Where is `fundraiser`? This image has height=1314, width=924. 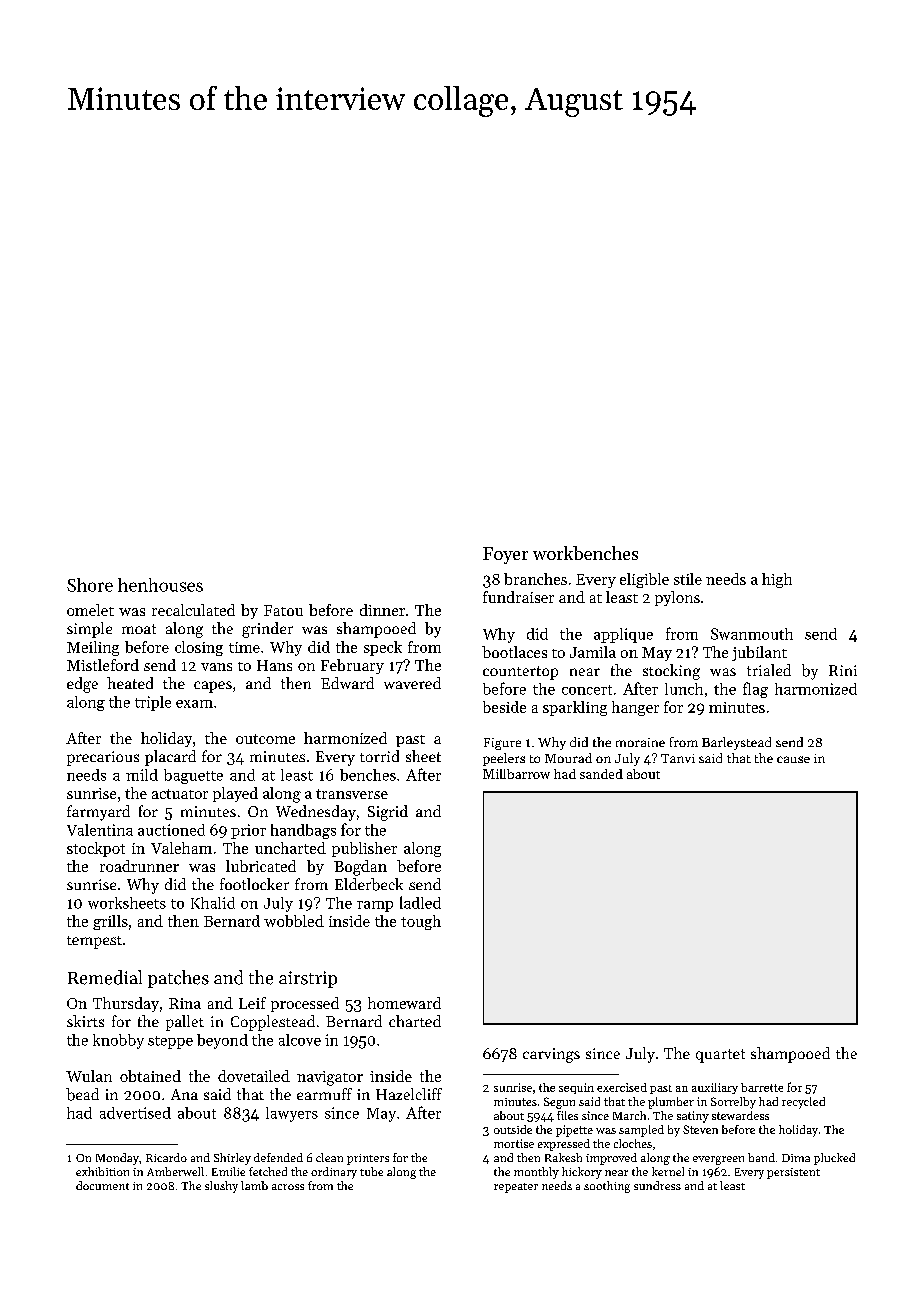 fundraiser is located at coordinates (518, 597).
